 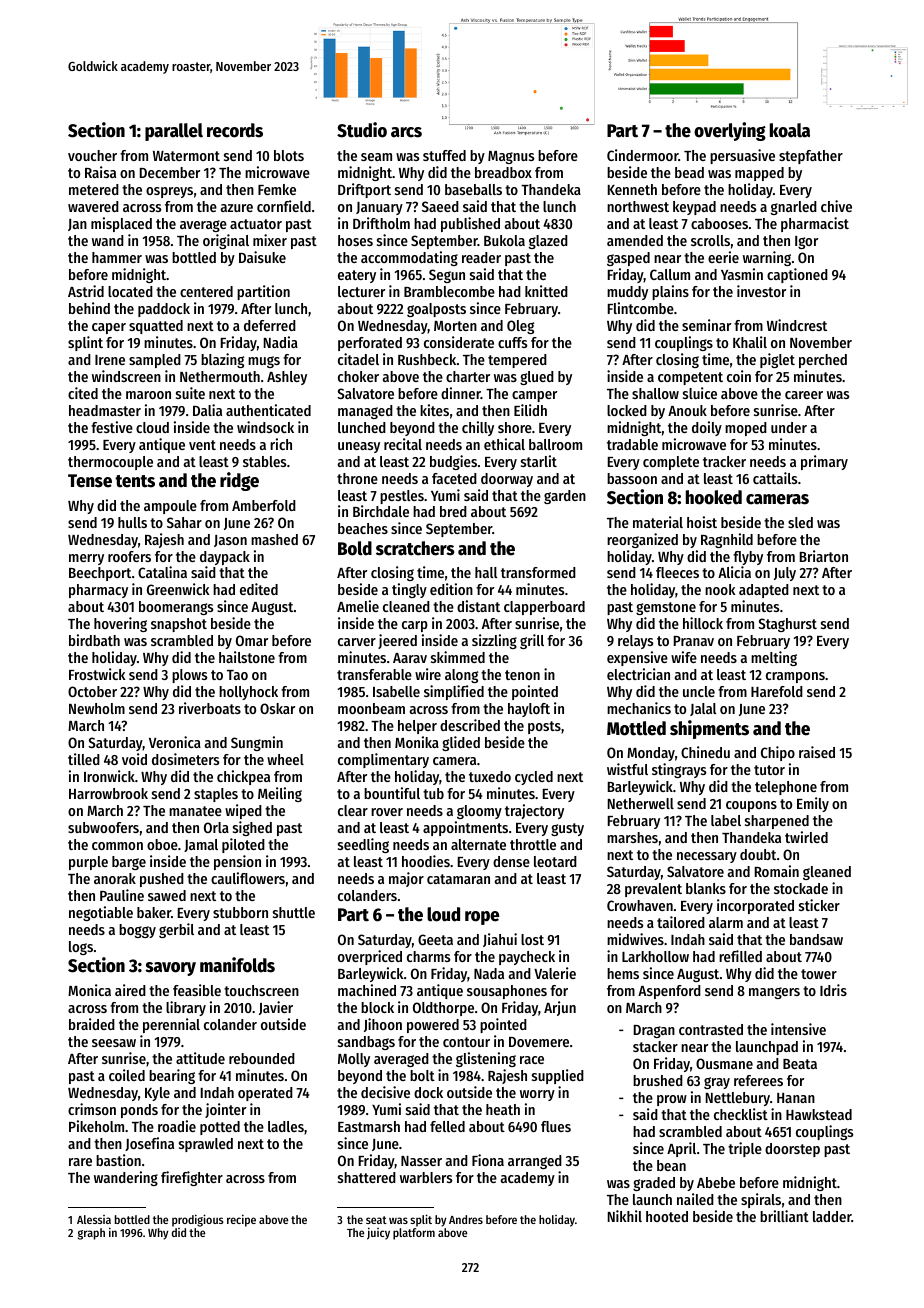 What do you see at coordinates (741, 1114) in the page?
I see `checklist` at bounding box center [741, 1114].
